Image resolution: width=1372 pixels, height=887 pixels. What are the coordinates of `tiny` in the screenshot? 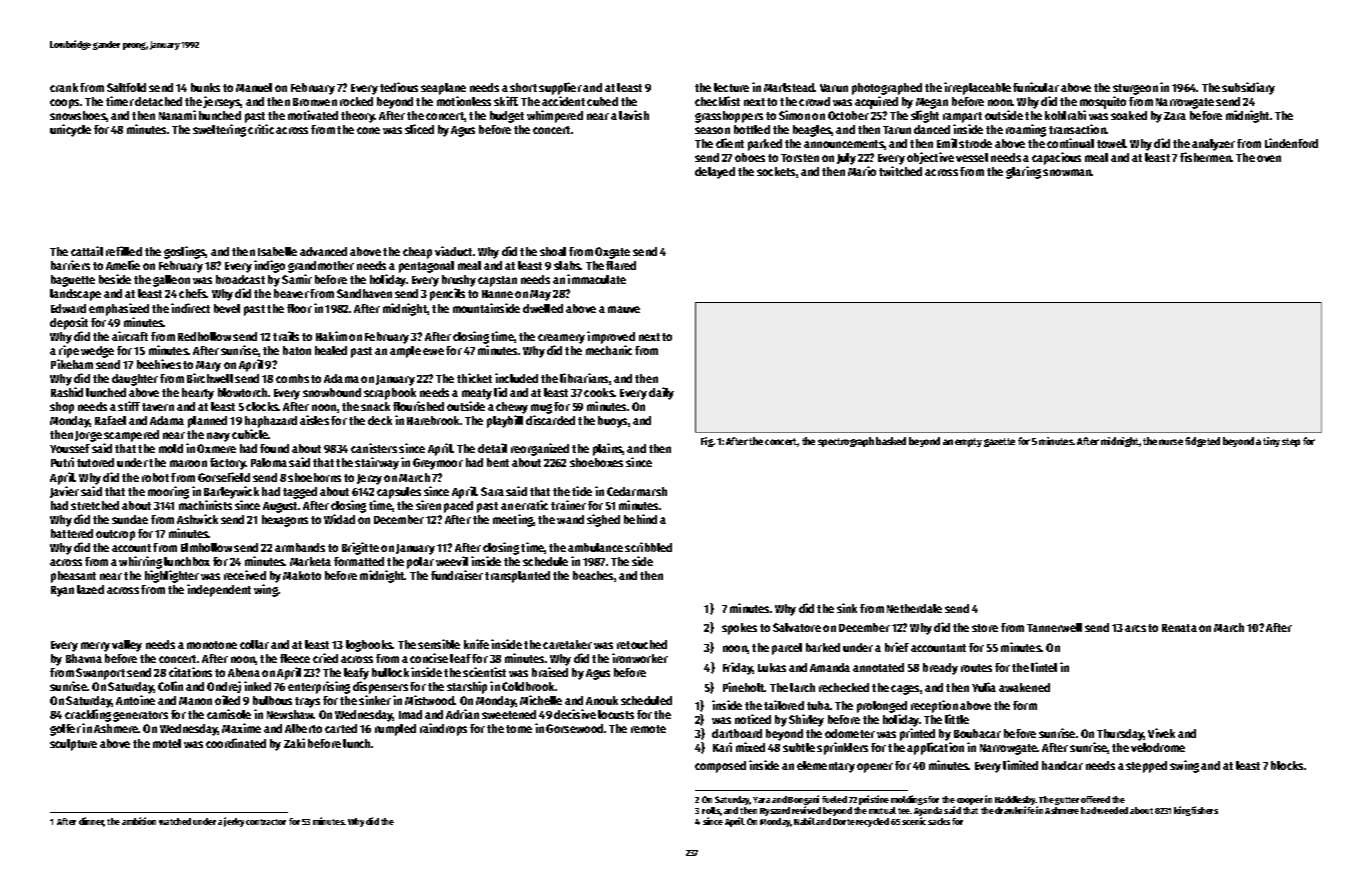 It's located at (1271, 442).
